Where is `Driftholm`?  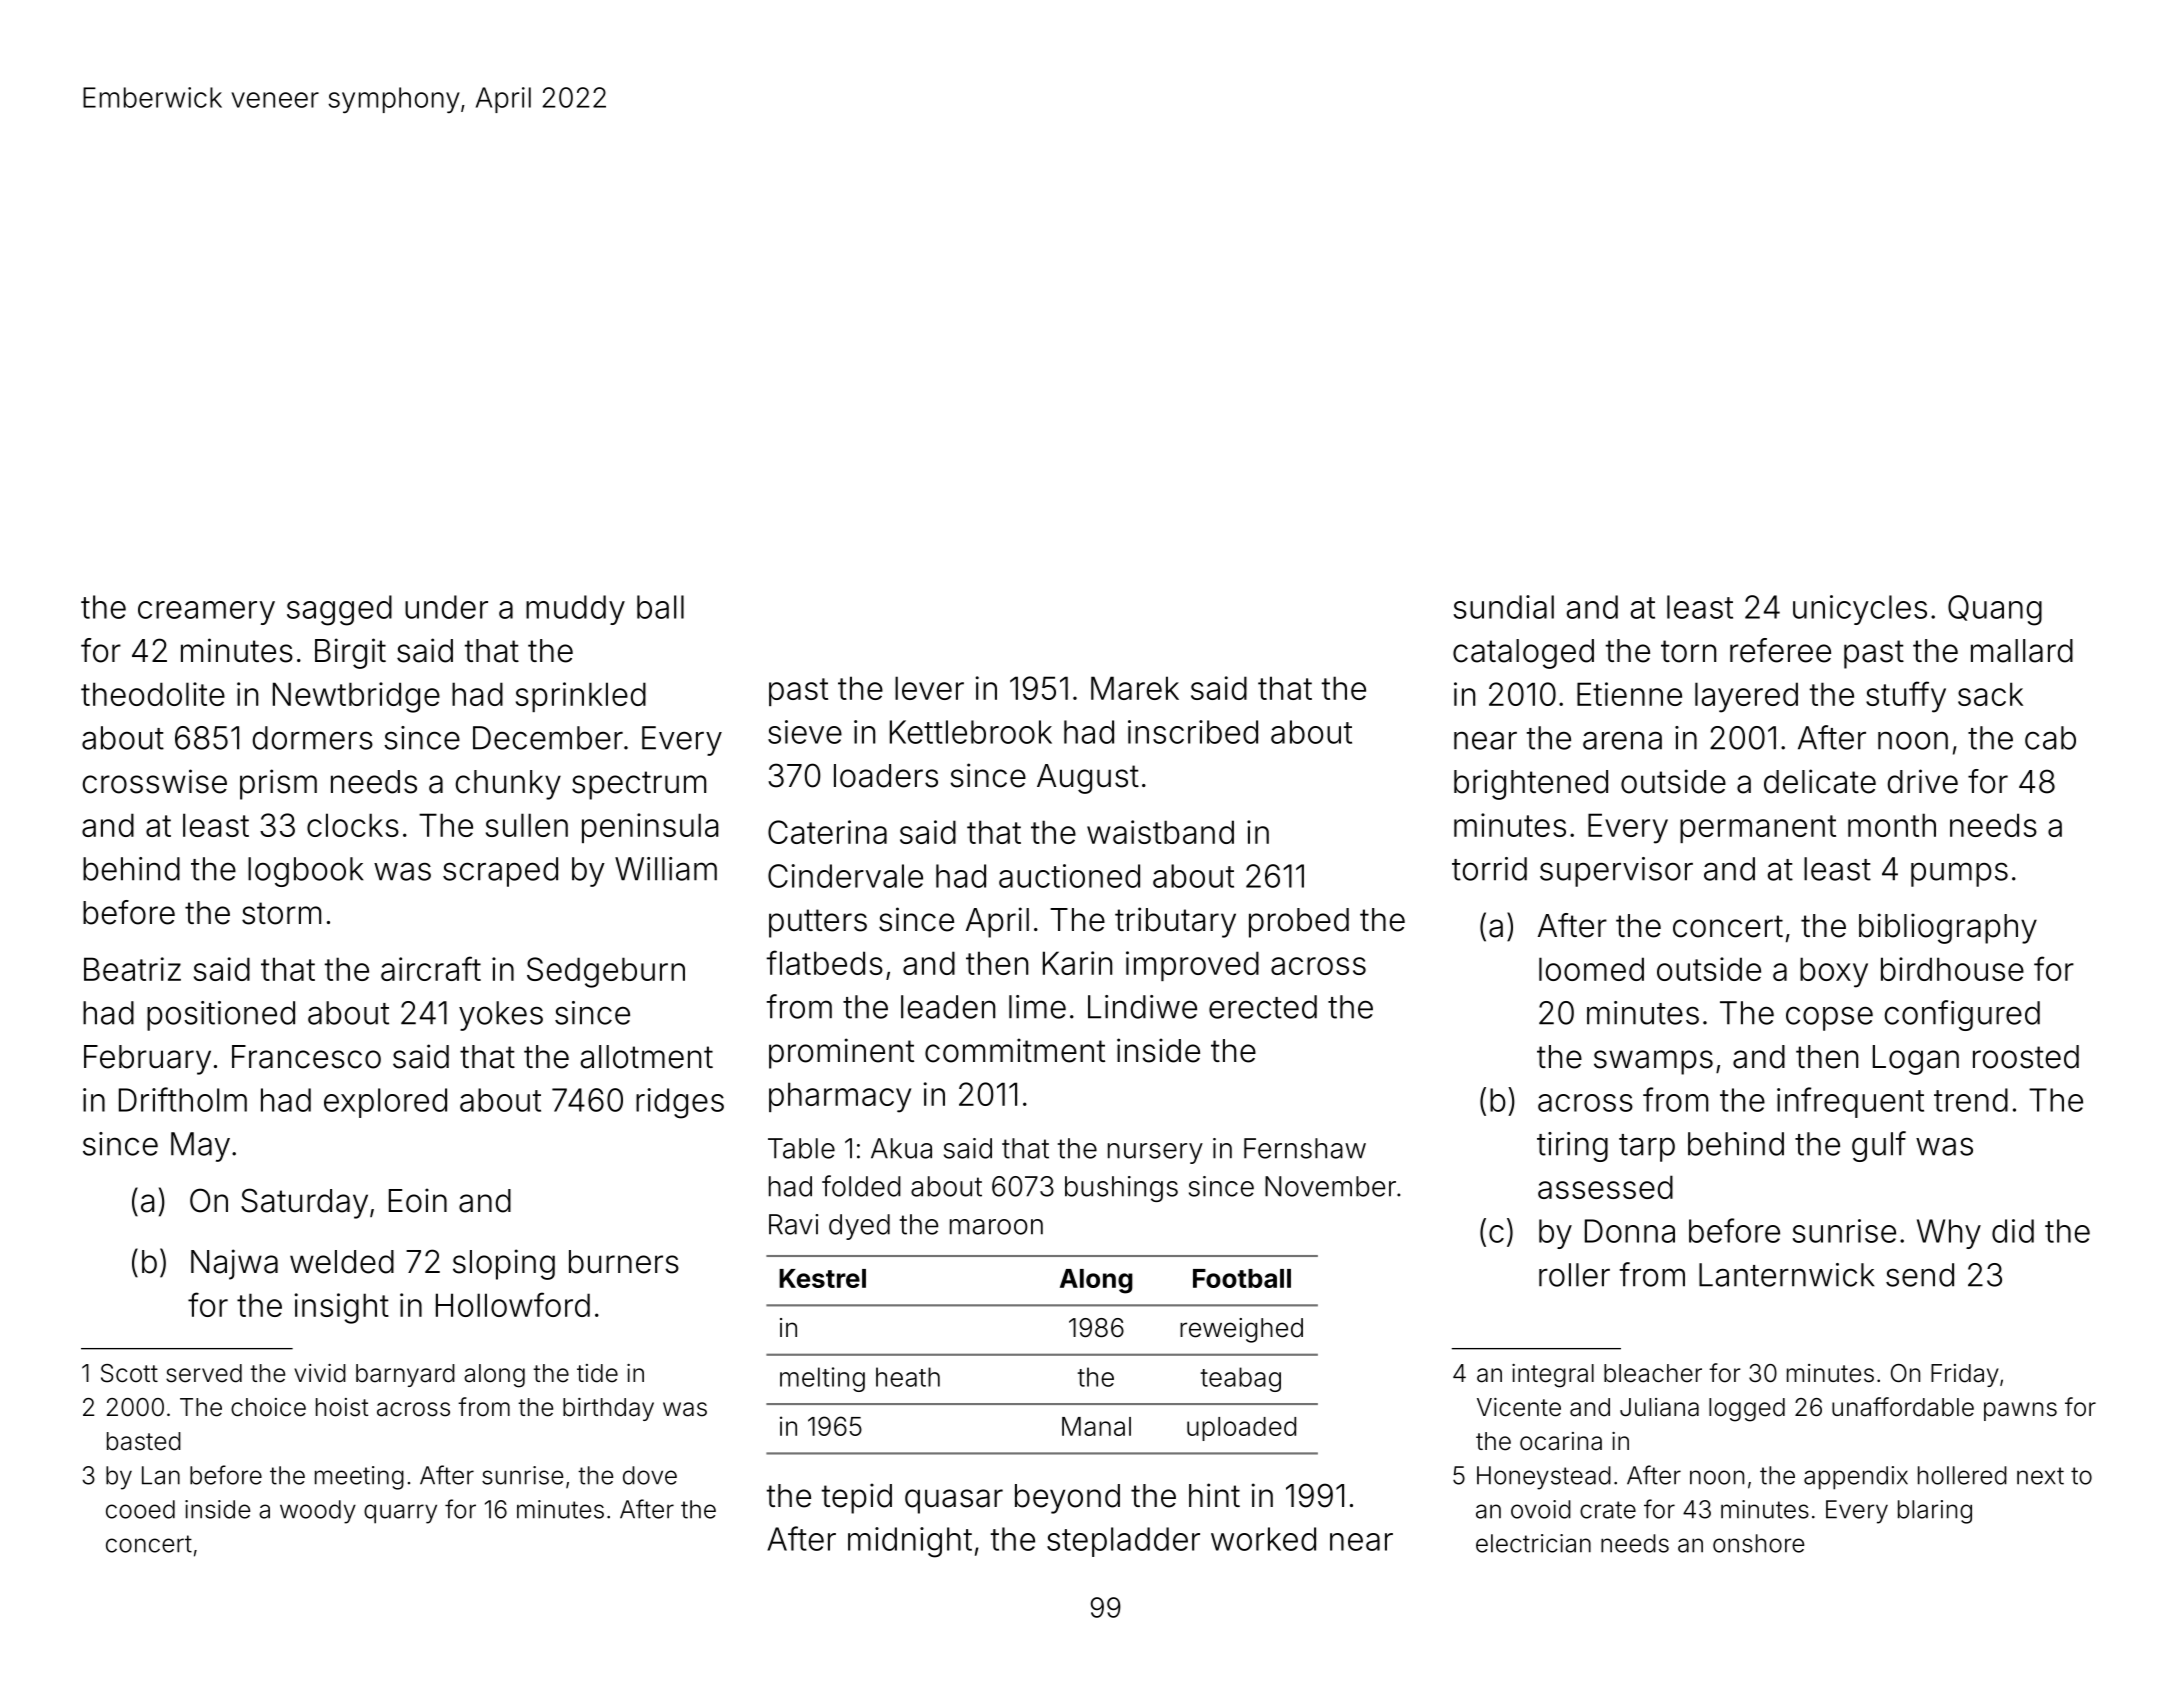 Driftholm is located at coordinates (183, 1099).
